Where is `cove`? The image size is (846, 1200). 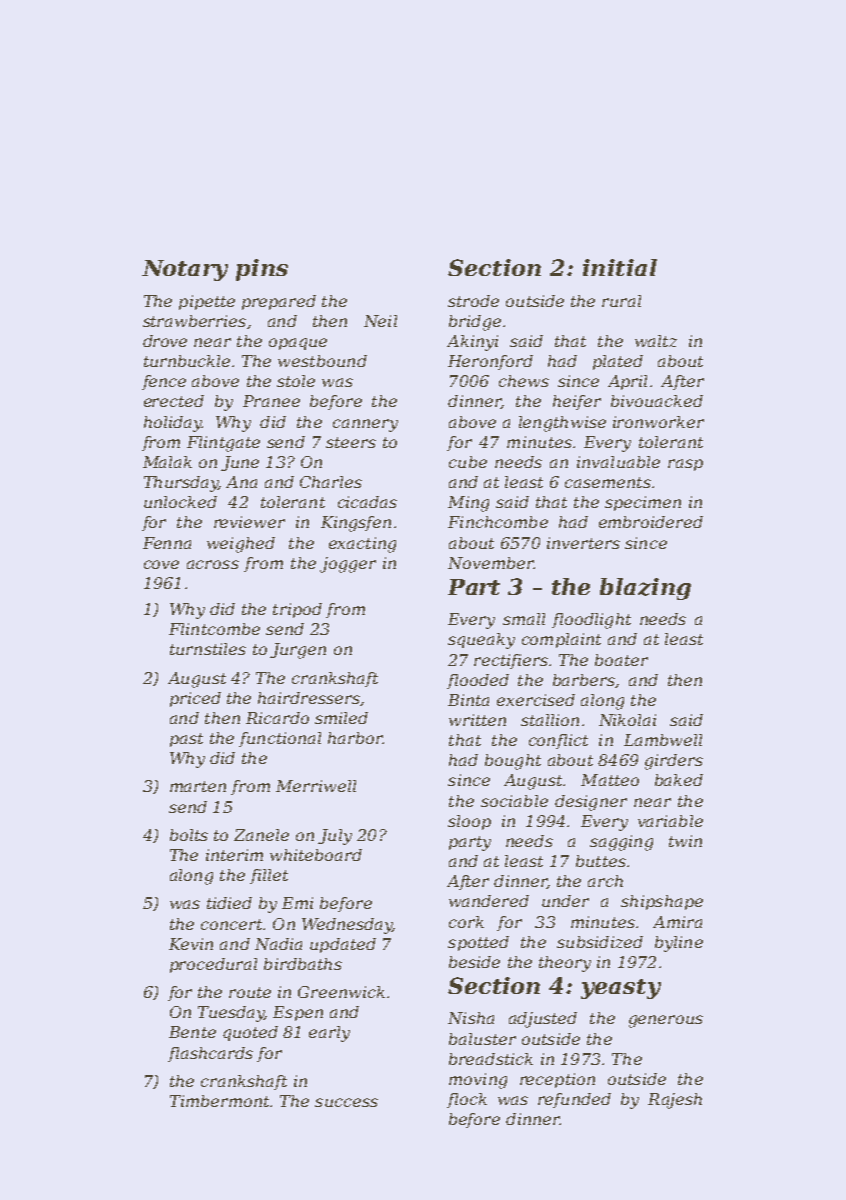
cove is located at coordinates (161, 564).
